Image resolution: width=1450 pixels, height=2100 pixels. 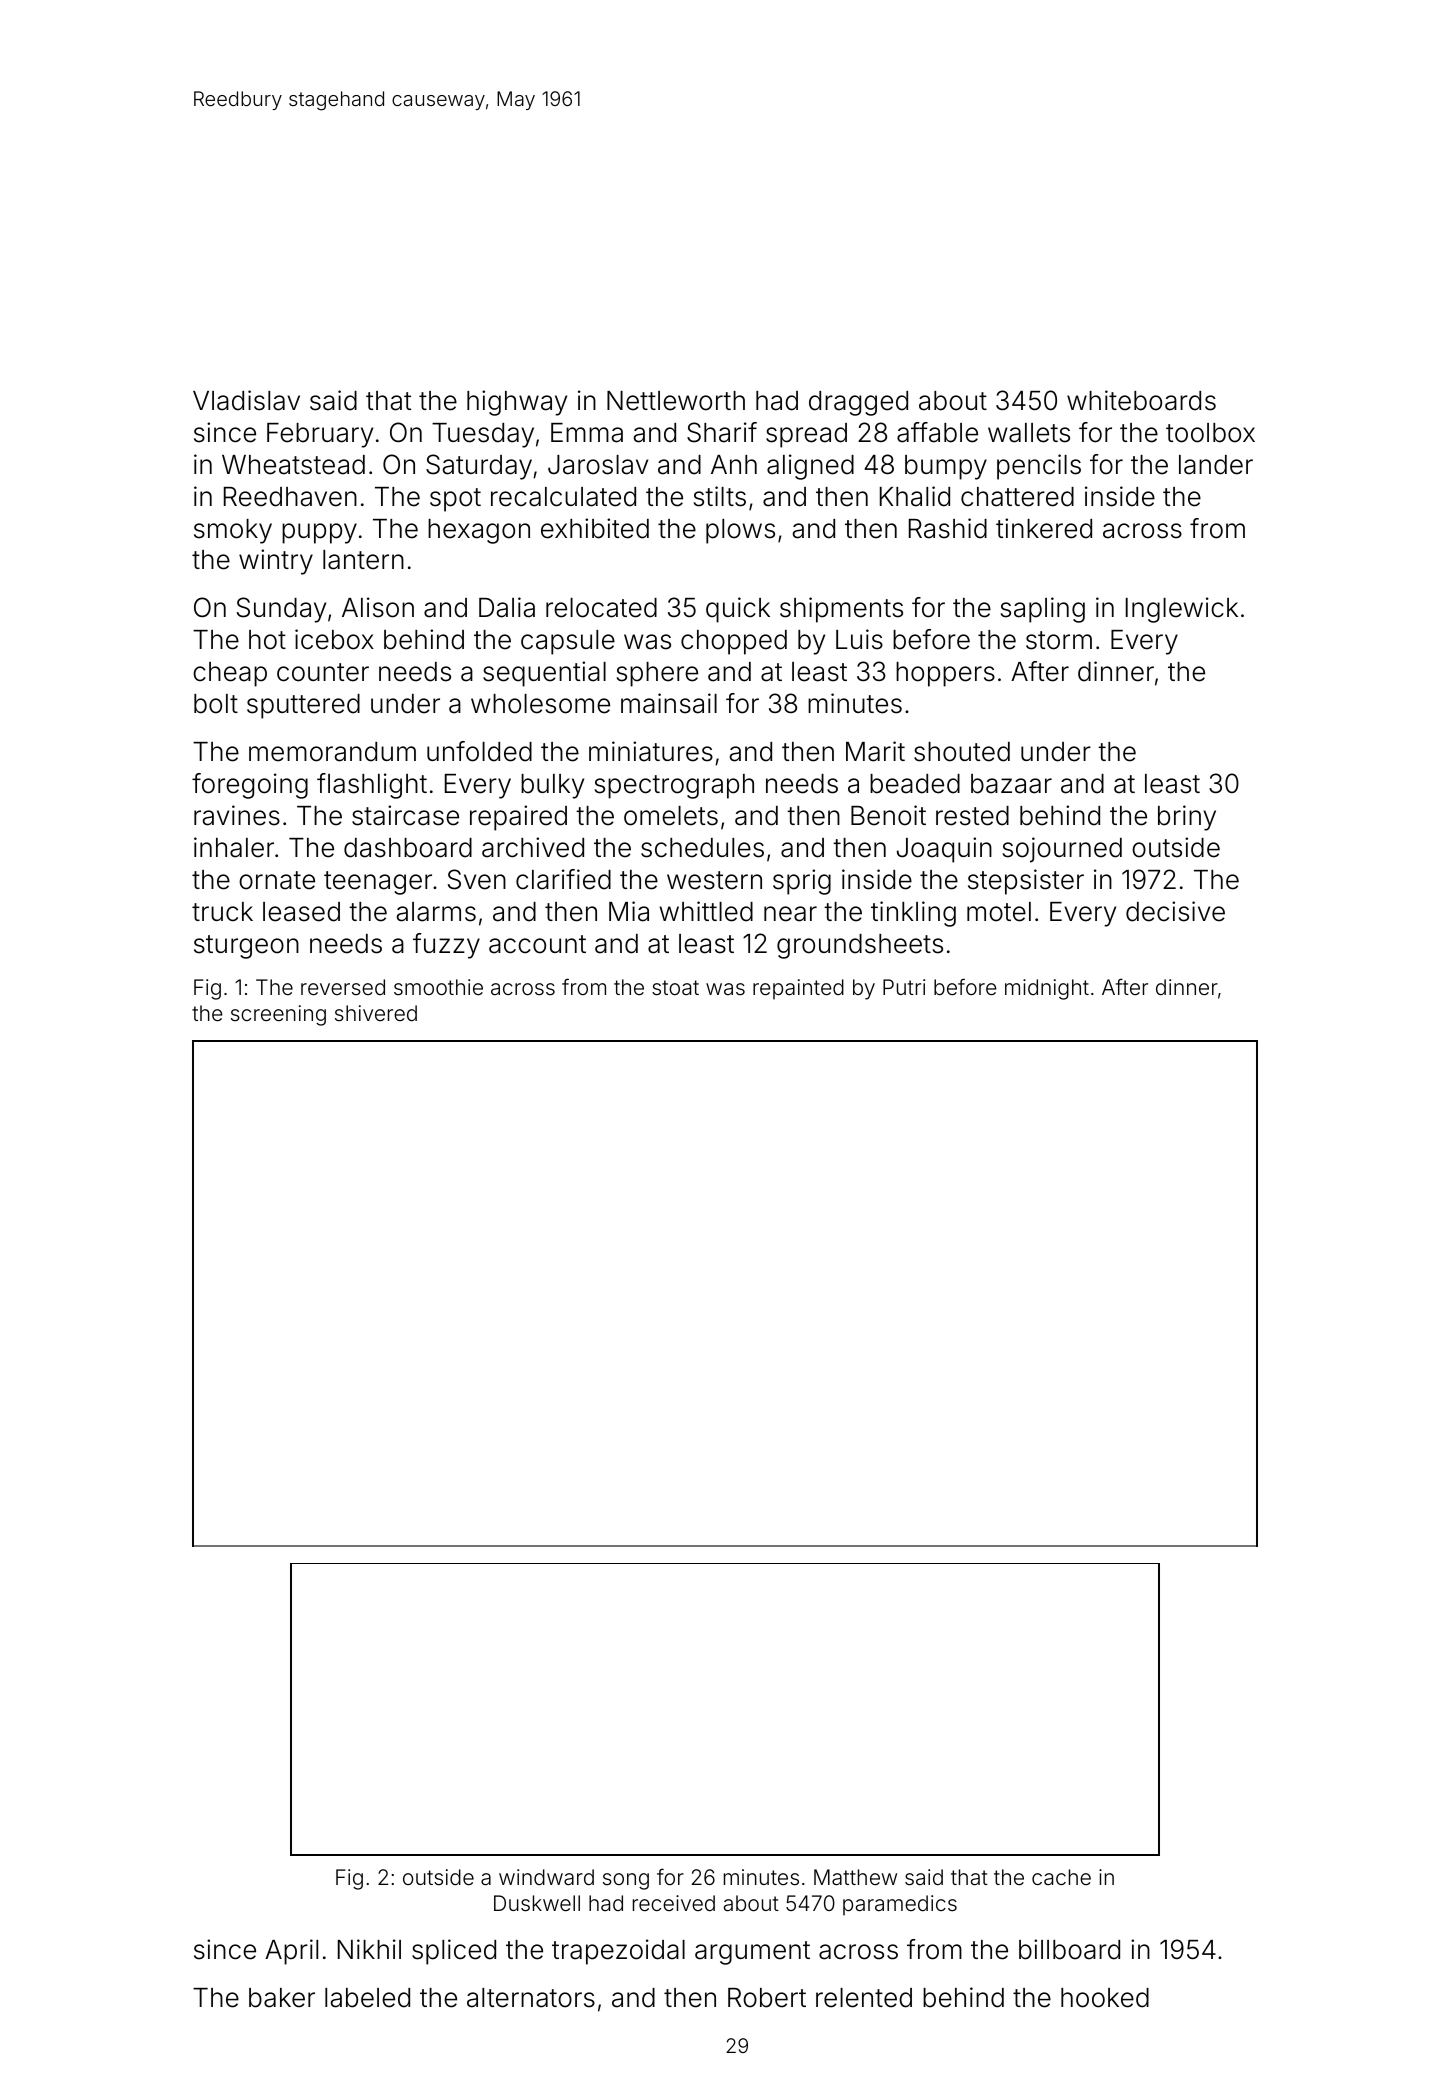 I want to click on relented, so click(x=864, y=1998).
